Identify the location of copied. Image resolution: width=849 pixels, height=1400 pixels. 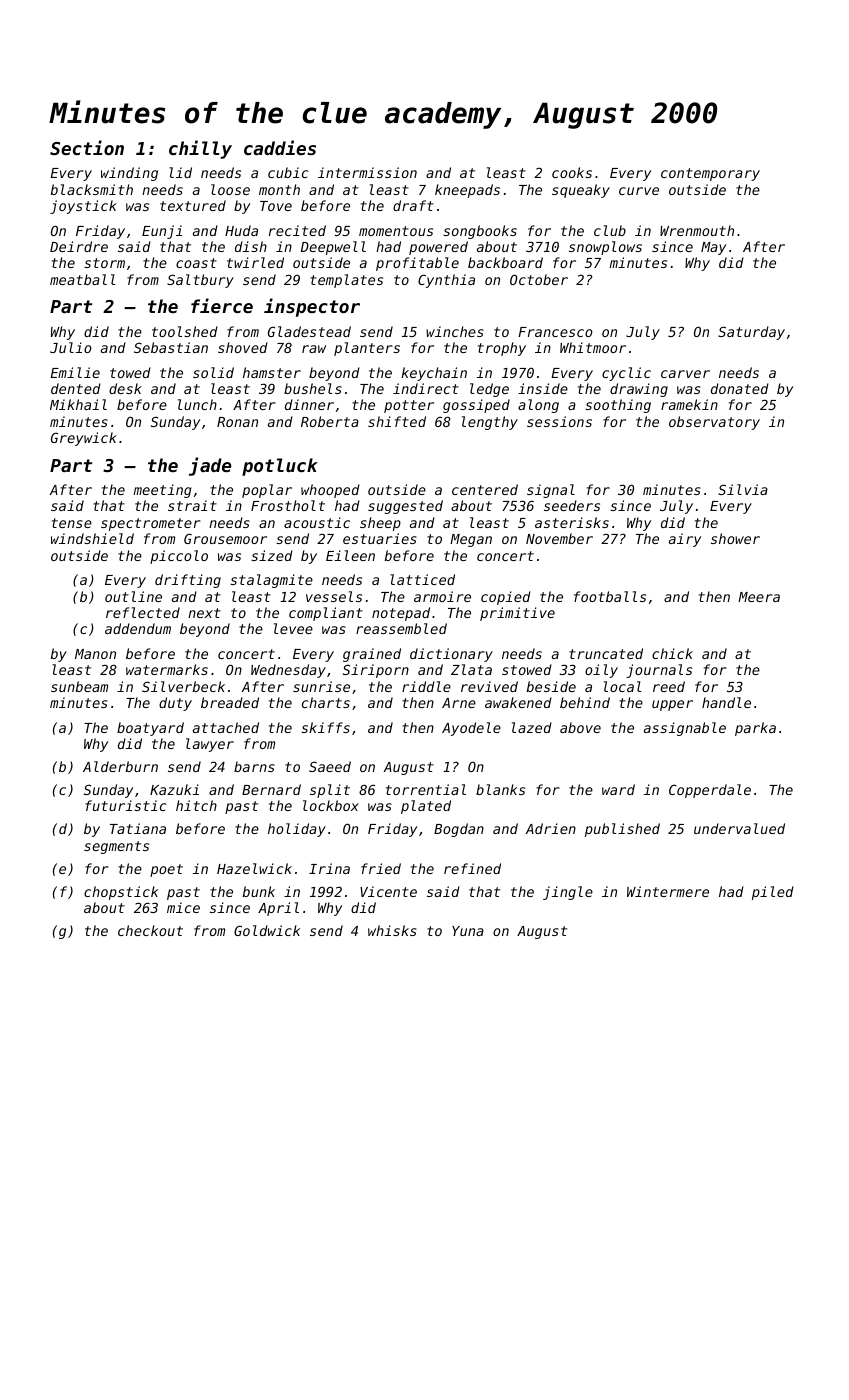
(506, 598).
